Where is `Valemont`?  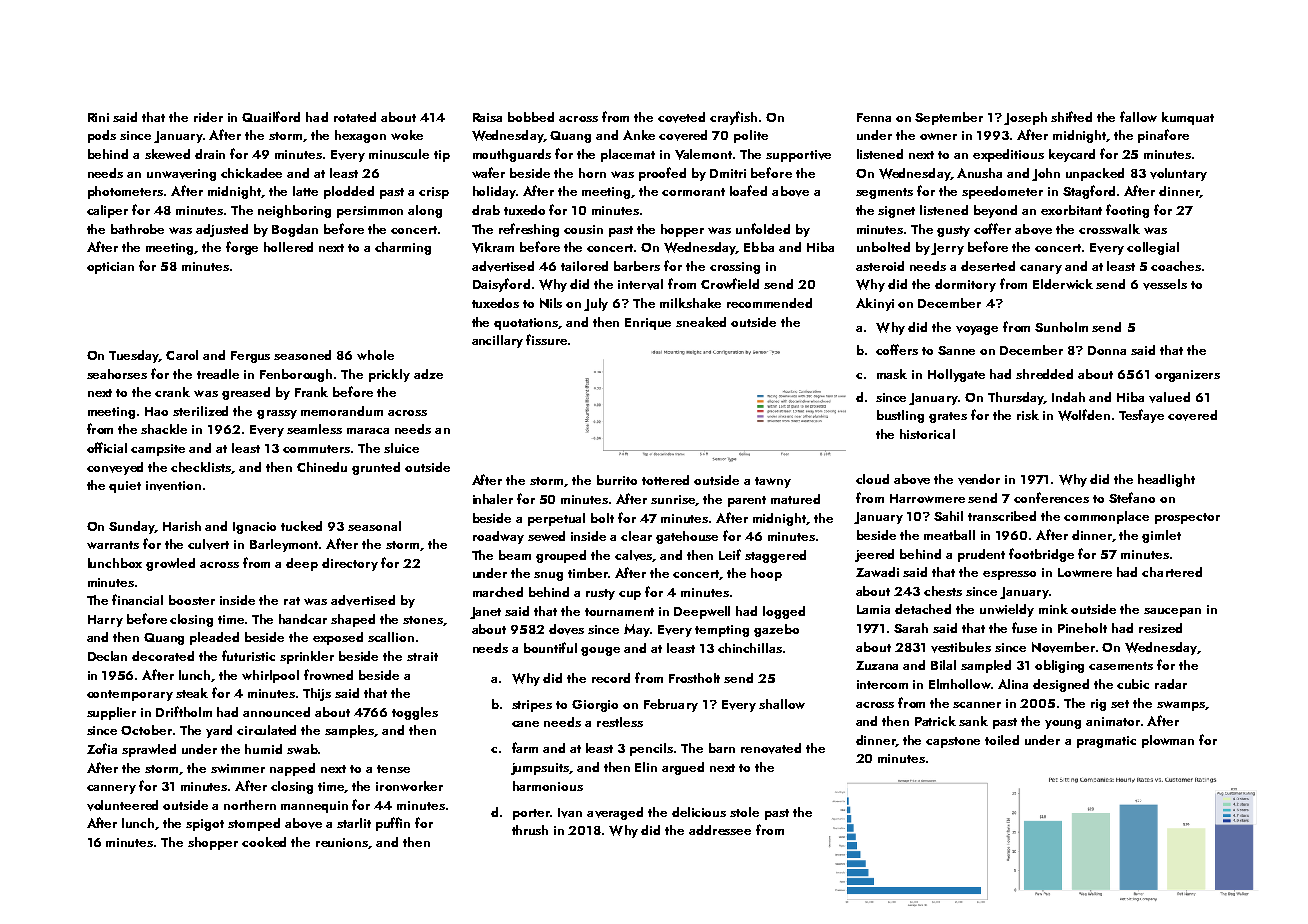
Valemont is located at coordinates (703, 154).
